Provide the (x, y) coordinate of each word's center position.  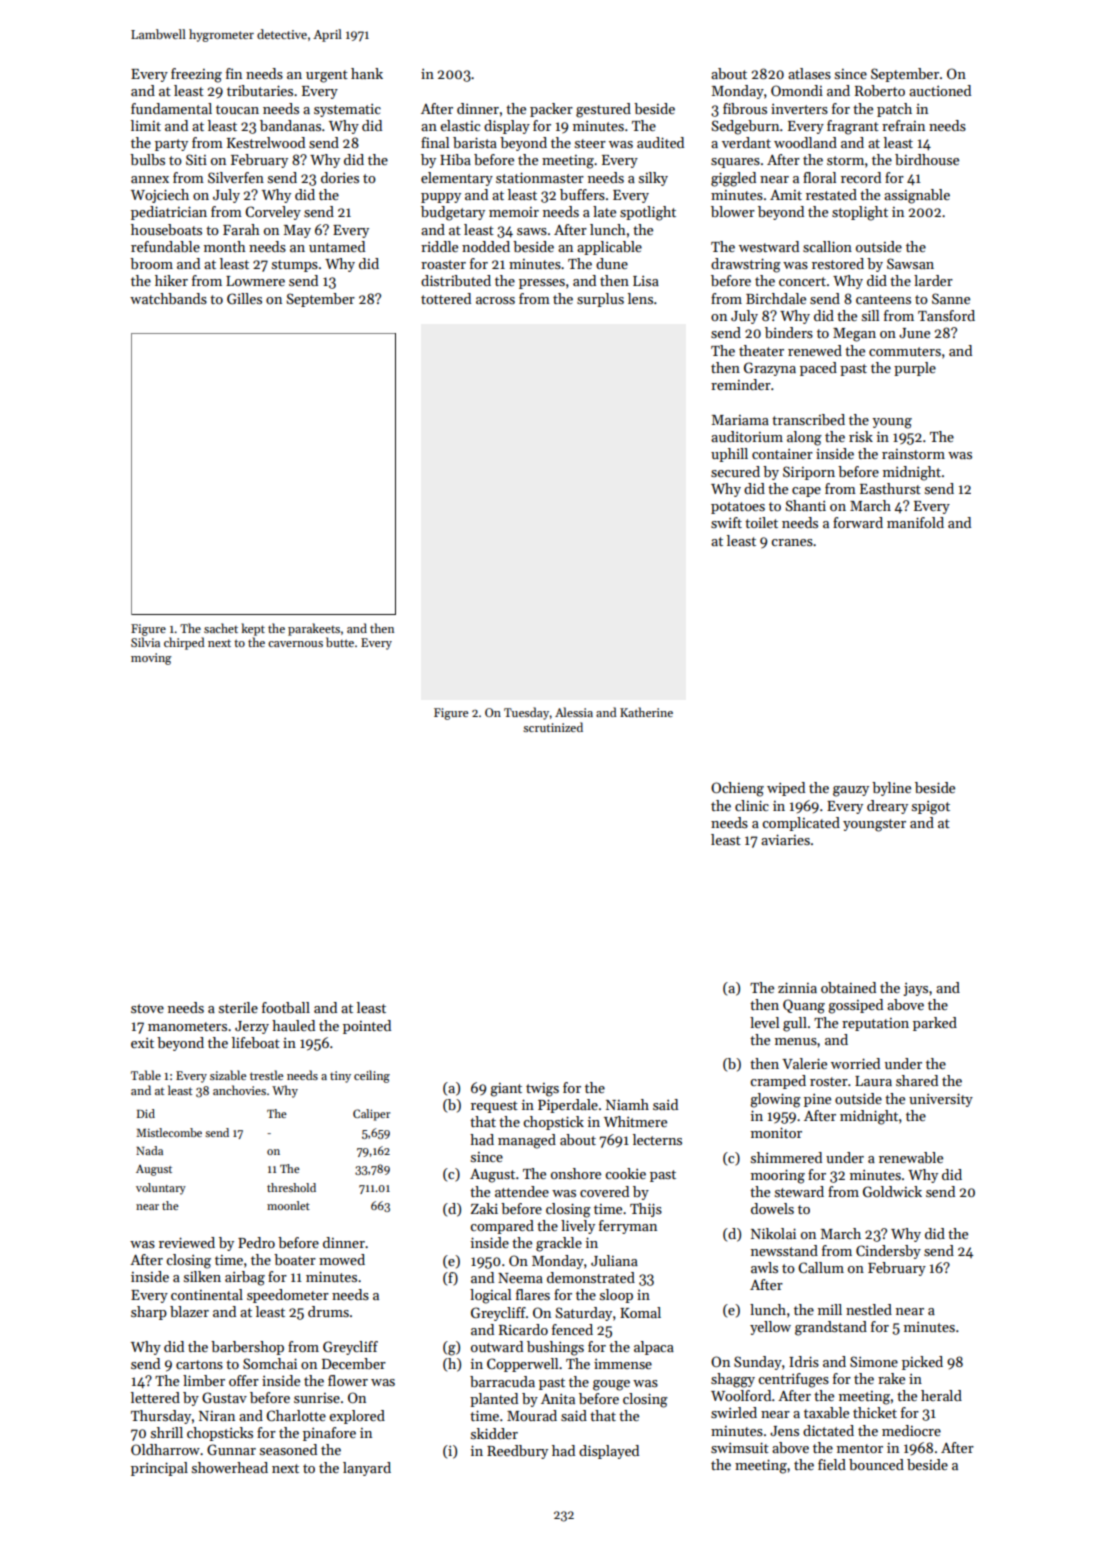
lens (640, 298)
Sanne (951, 298)
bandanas (290, 125)
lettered (155, 1397)
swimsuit (740, 1447)
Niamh (627, 1104)
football (286, 1007)
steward (799, 1191)
